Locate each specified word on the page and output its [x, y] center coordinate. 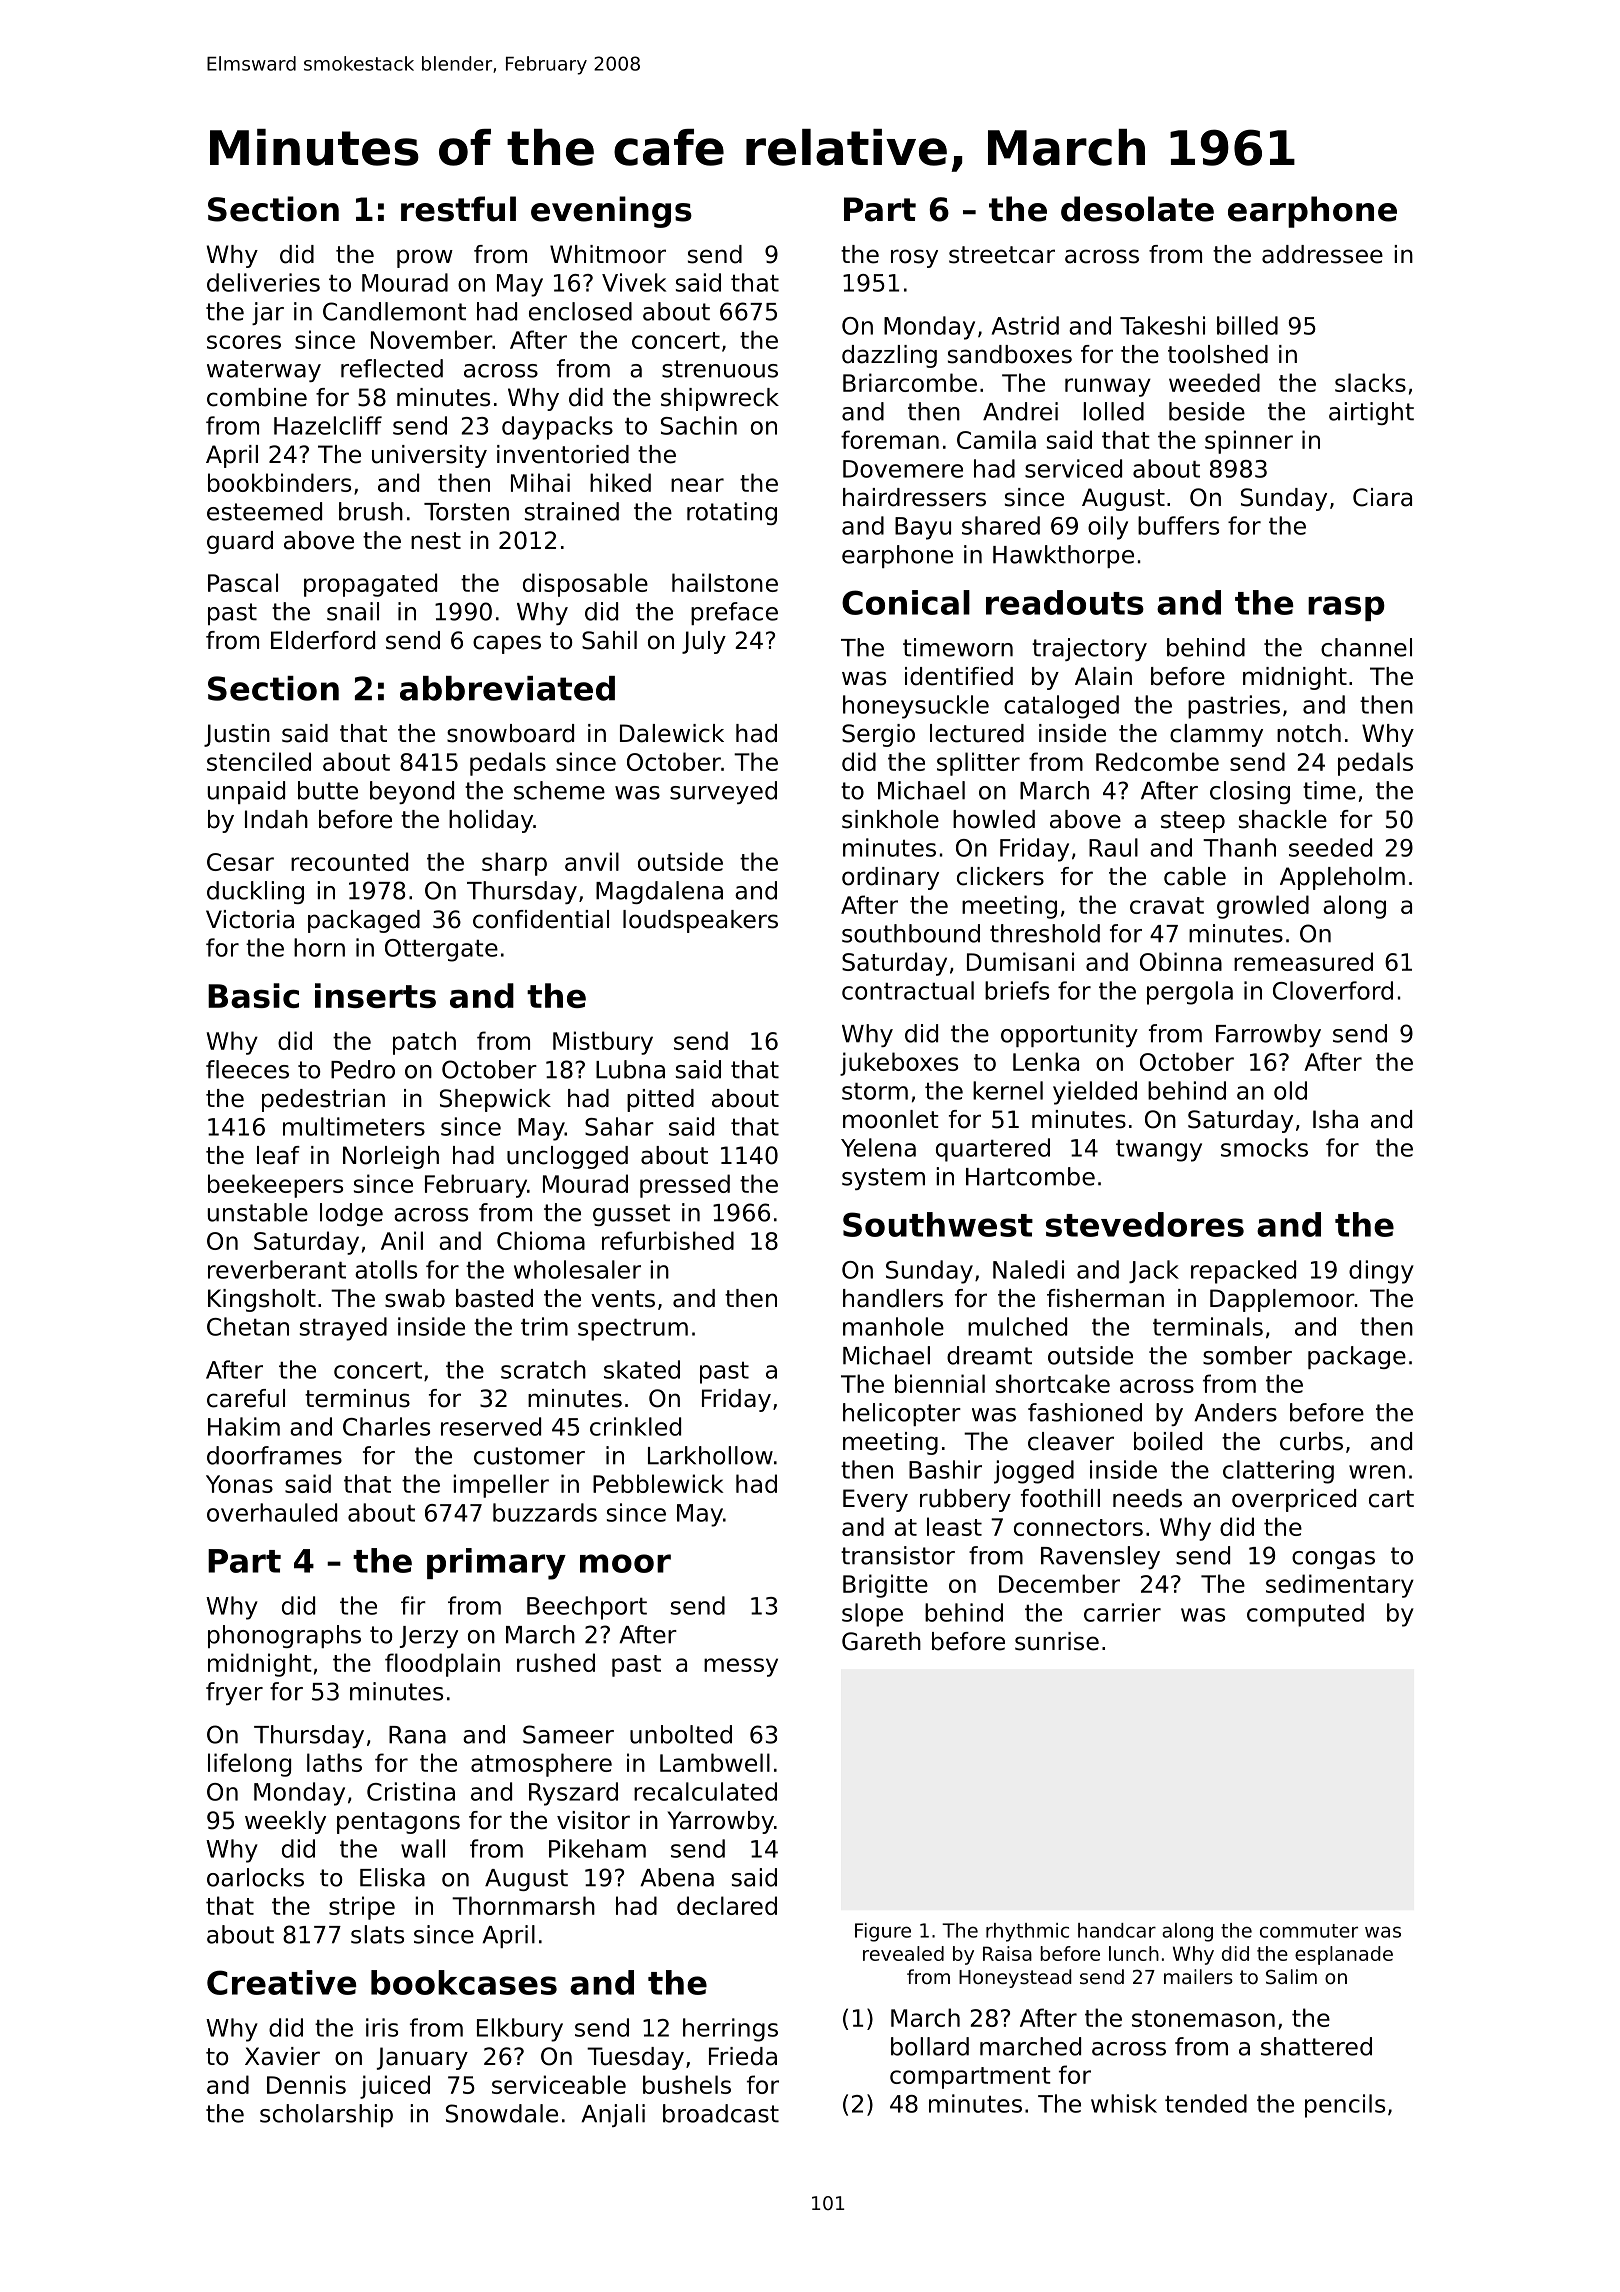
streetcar [1002, 255]
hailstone [725, 582]
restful [458, 209]
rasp [1346, 608]
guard [240, 542]
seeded [1330, 847]
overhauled [272, 1512]
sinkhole [890, 819]
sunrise [1057, 1641]
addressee [1322, 254]
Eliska [392, 1877]
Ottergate [441, 950]
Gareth [881, 1641]
